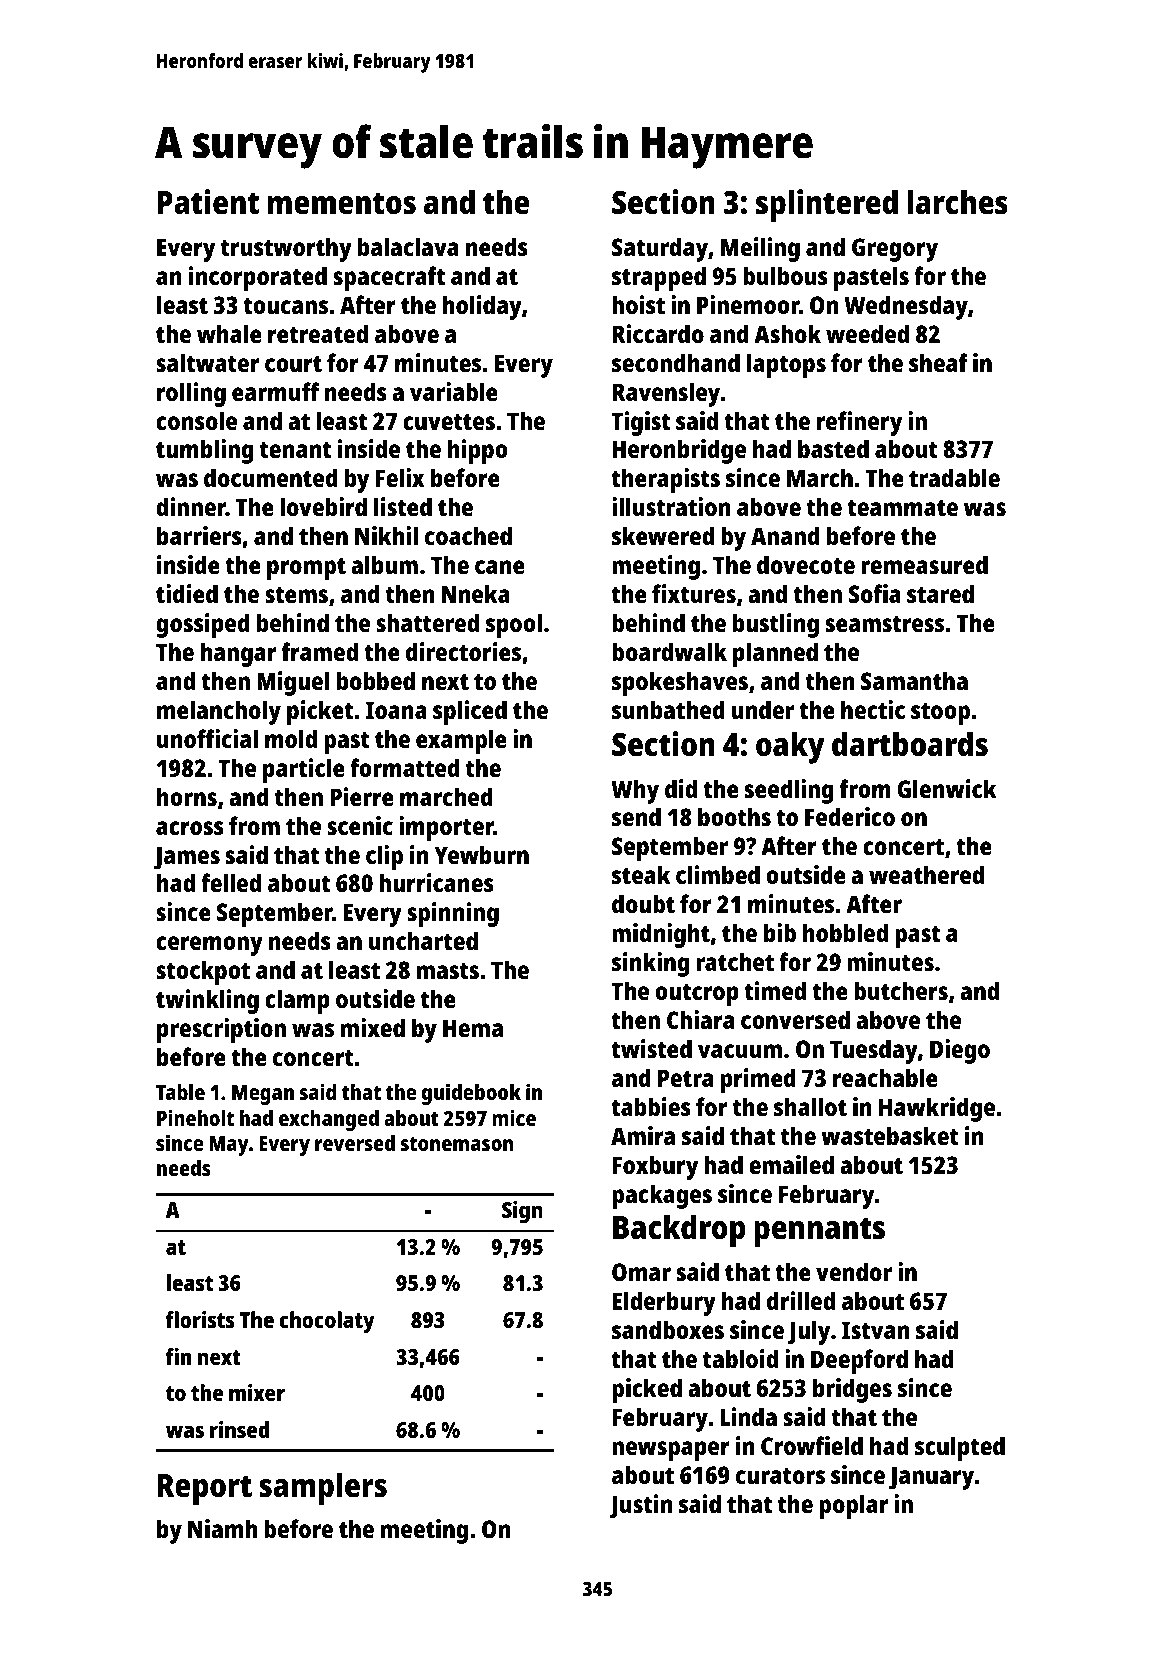 Image resolution: width=1165 pixels, height=1654 pixels. What do you see at coordinates (327, 1322) in the screenshot?
I see `chocolaty` at bounding box center [327, 1322].
